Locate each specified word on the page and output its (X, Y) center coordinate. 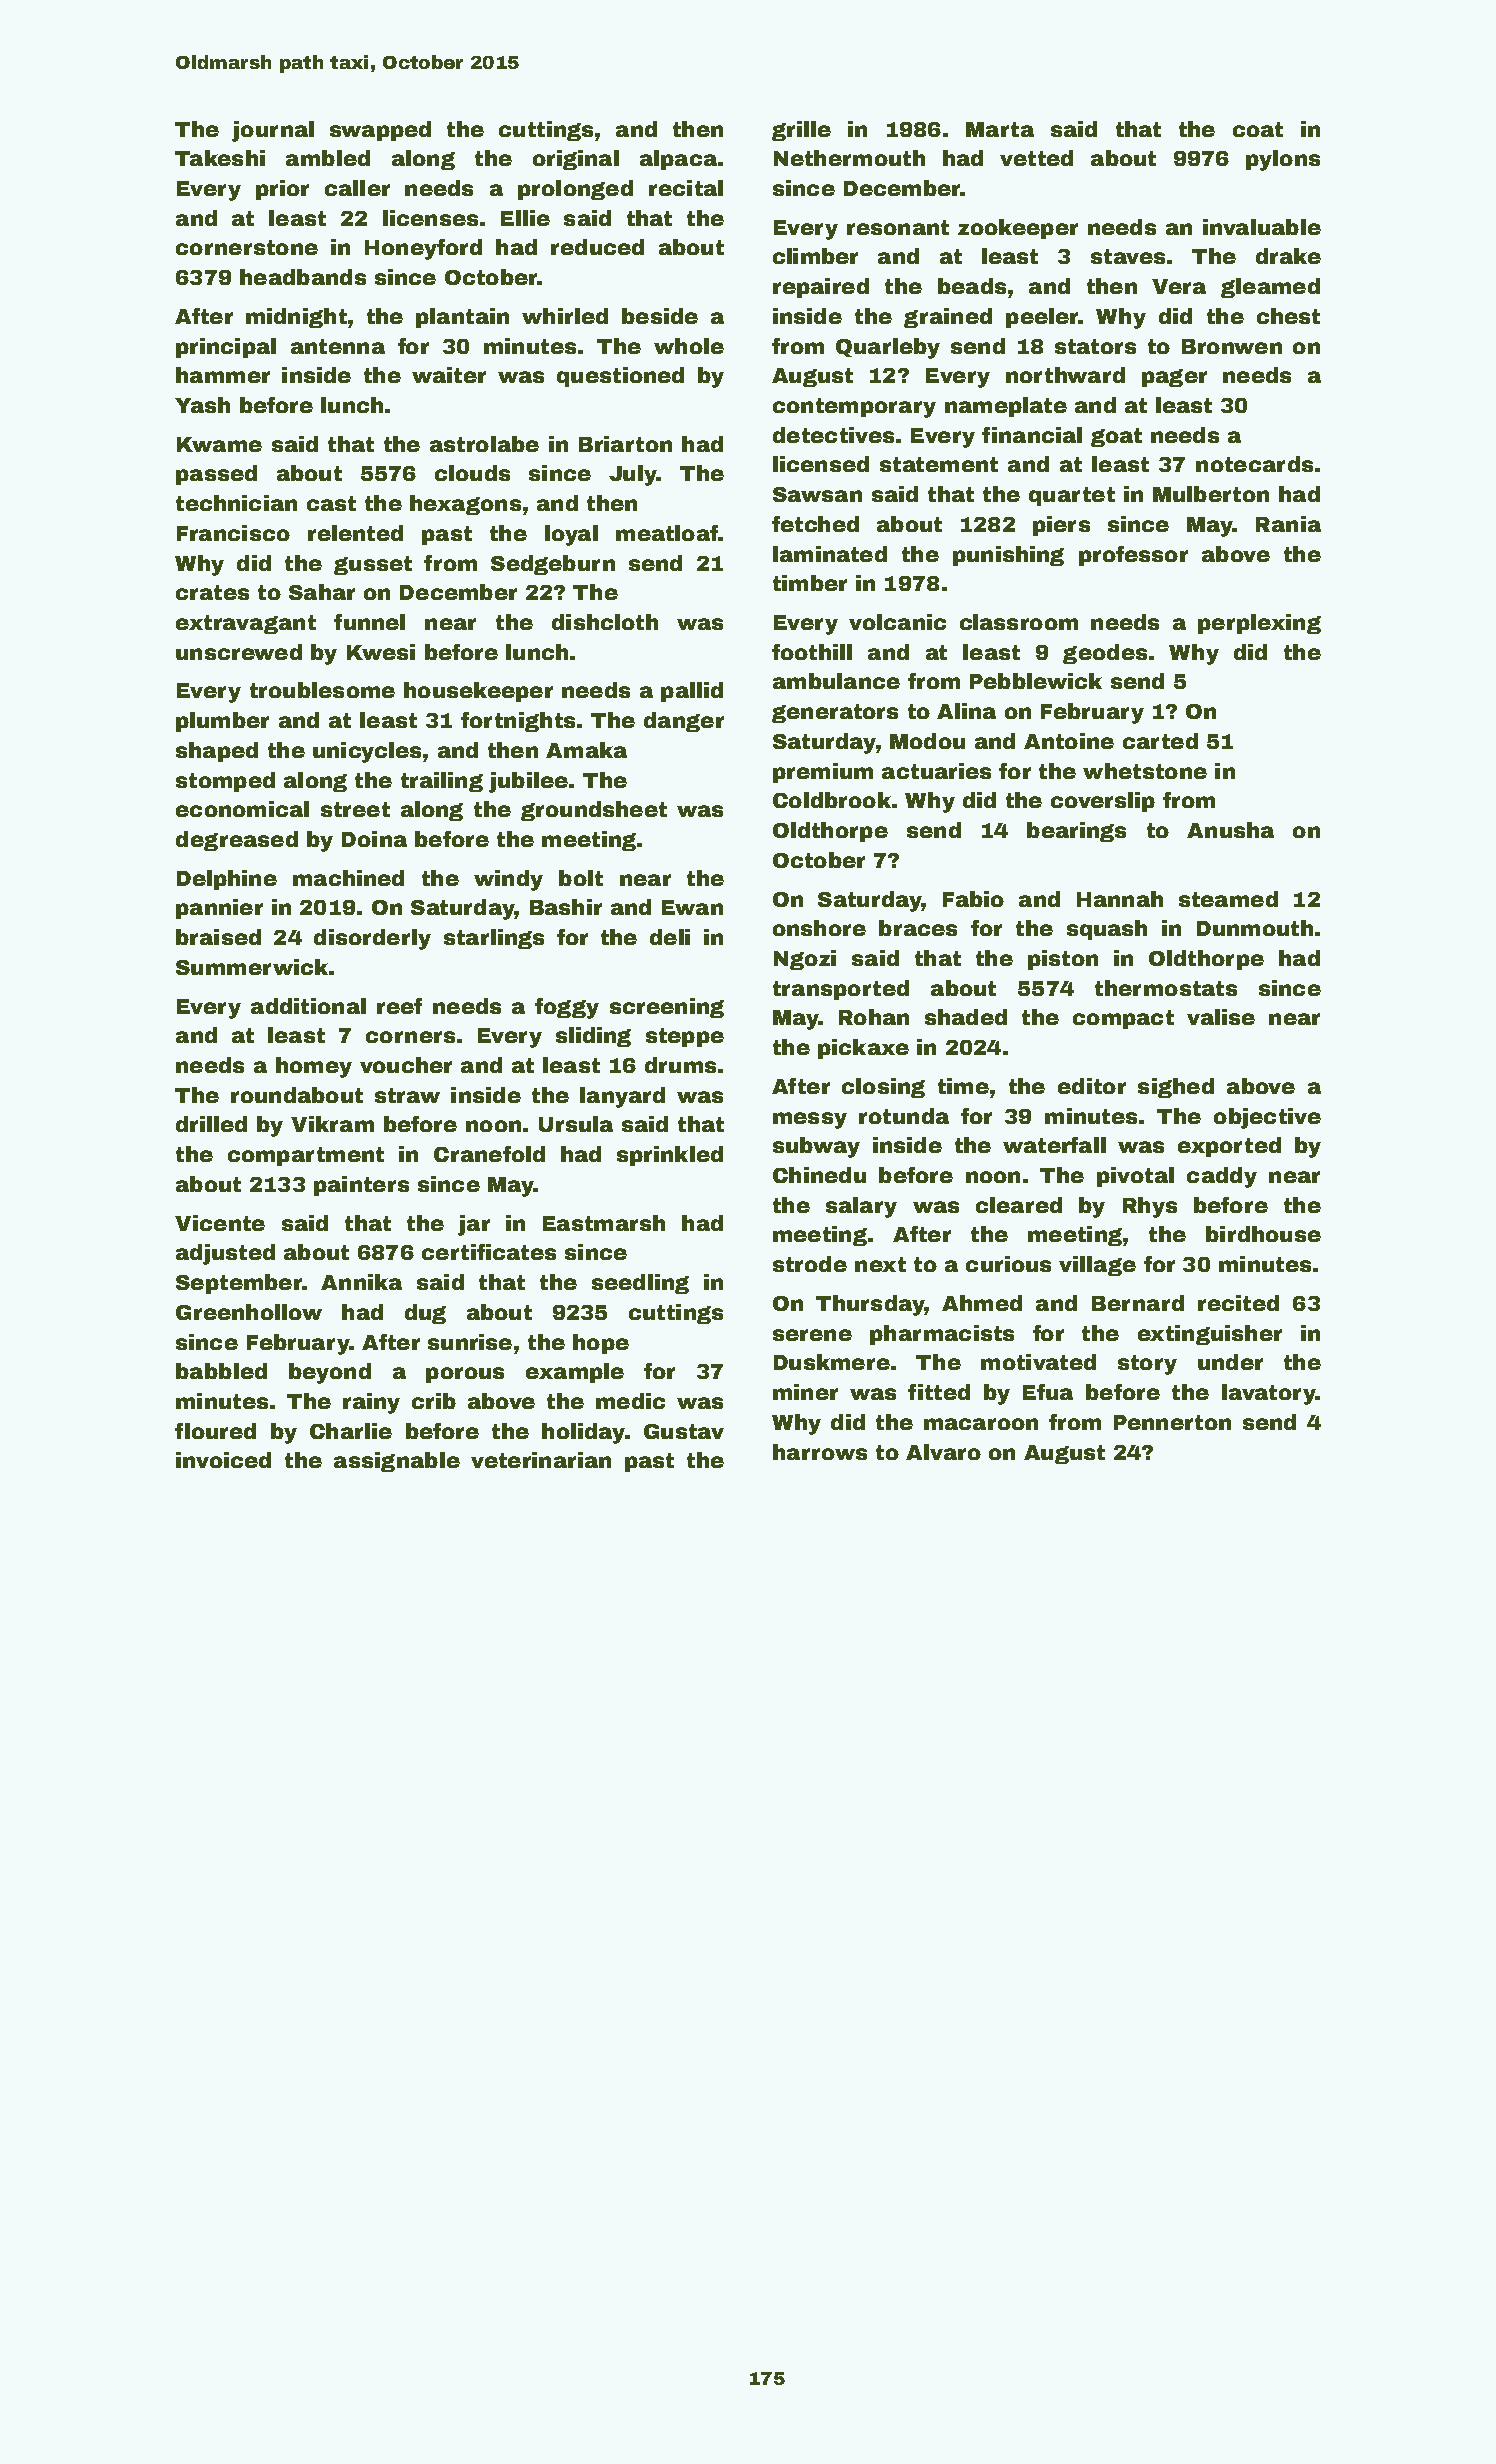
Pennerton (1172, 1422)
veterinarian (541, 1460)
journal (273, 131)
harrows (820, 1452)
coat (1258, 129)
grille (801, 131)
